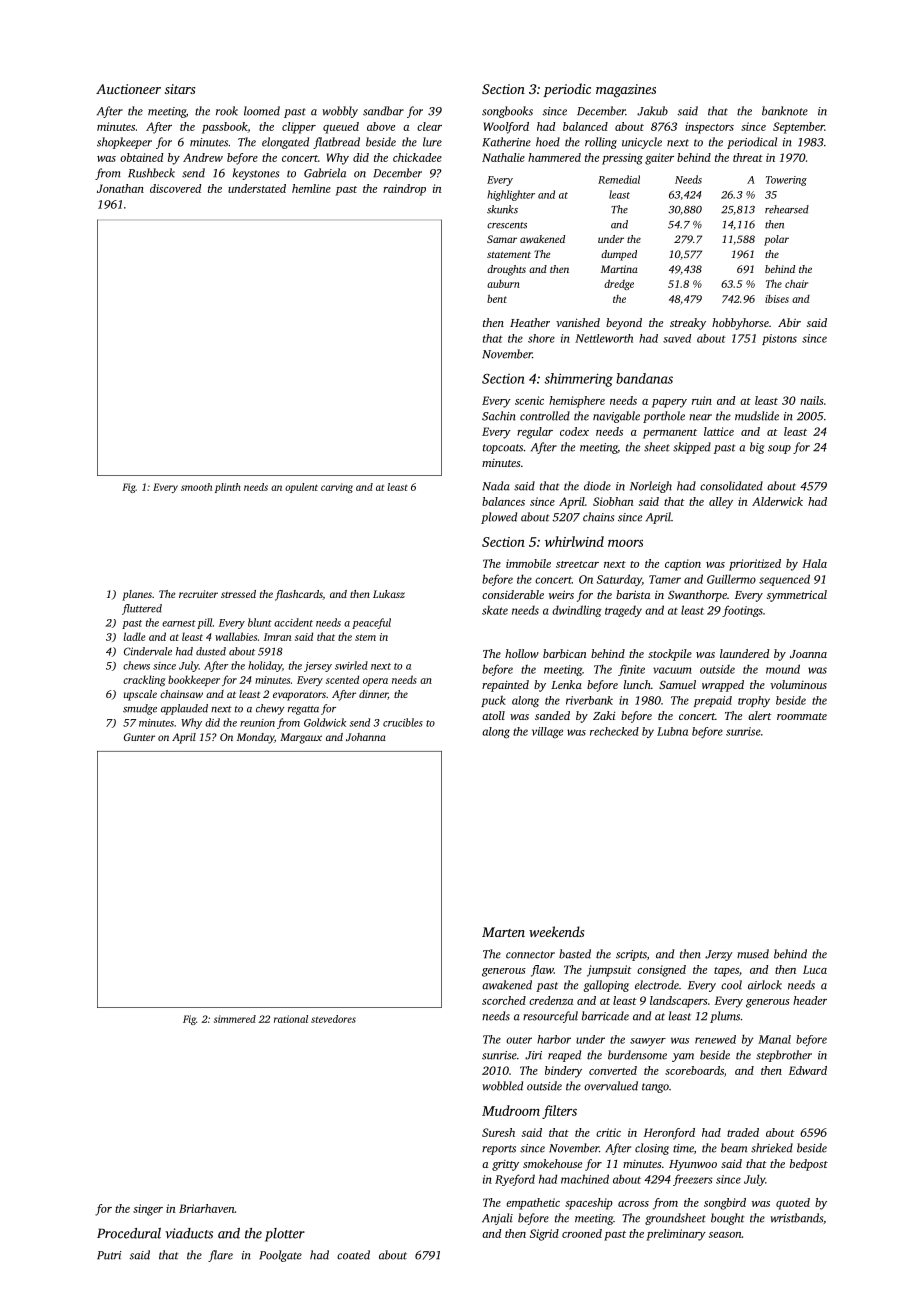 This document has height=1308, width=924. Describe the element at coordinates (556, 931) in the document. I see `weekends` at that location.
